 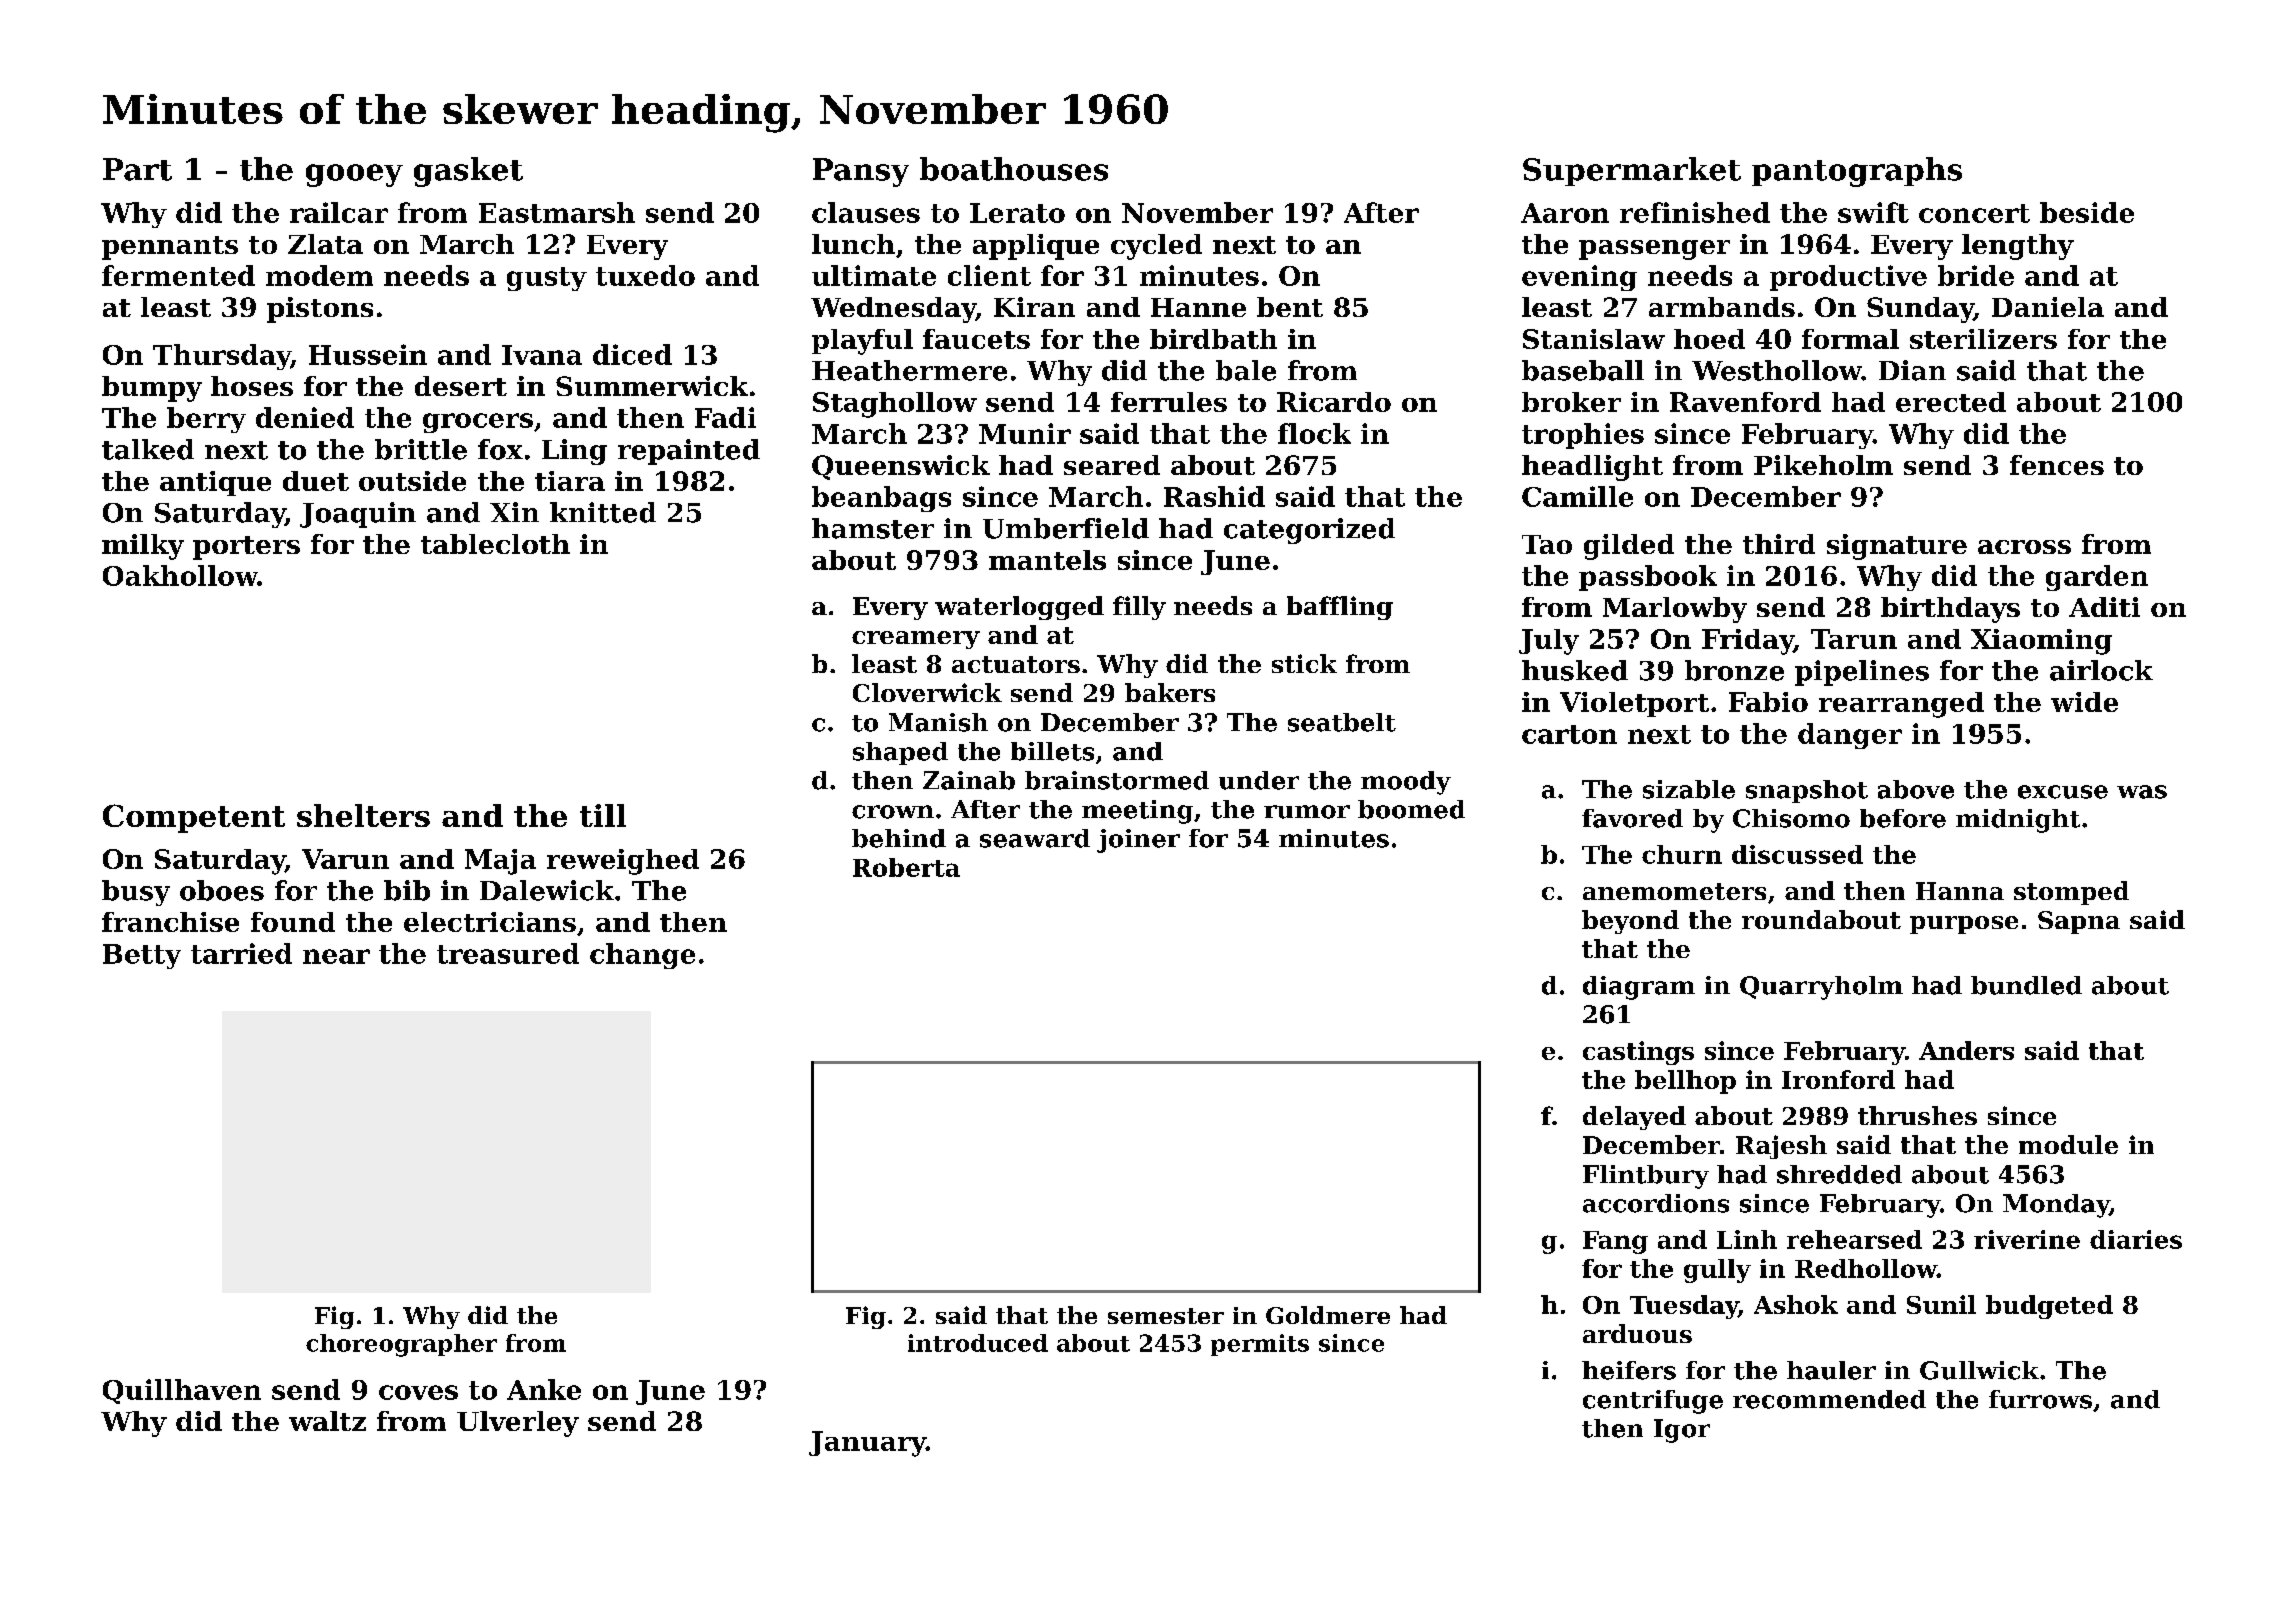 What do you see at coordinates (906, 867) in the image?
I see `Roberta` at bounding box center [906, 867].
